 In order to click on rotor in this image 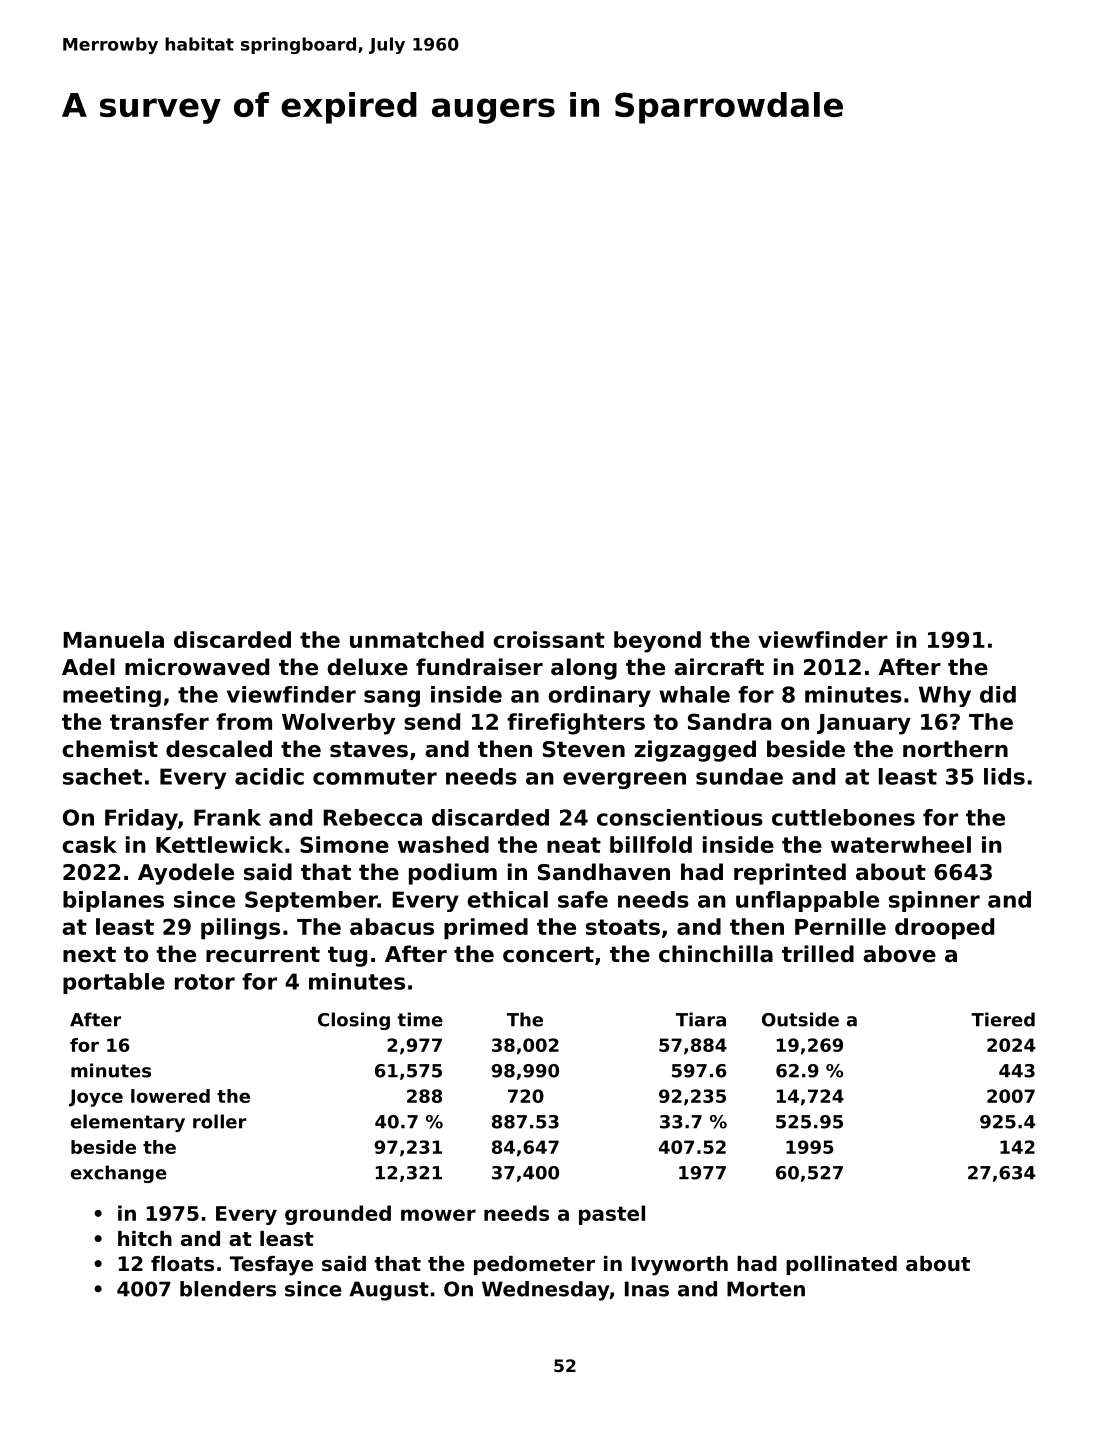, I will do `click(205, 982)`.
